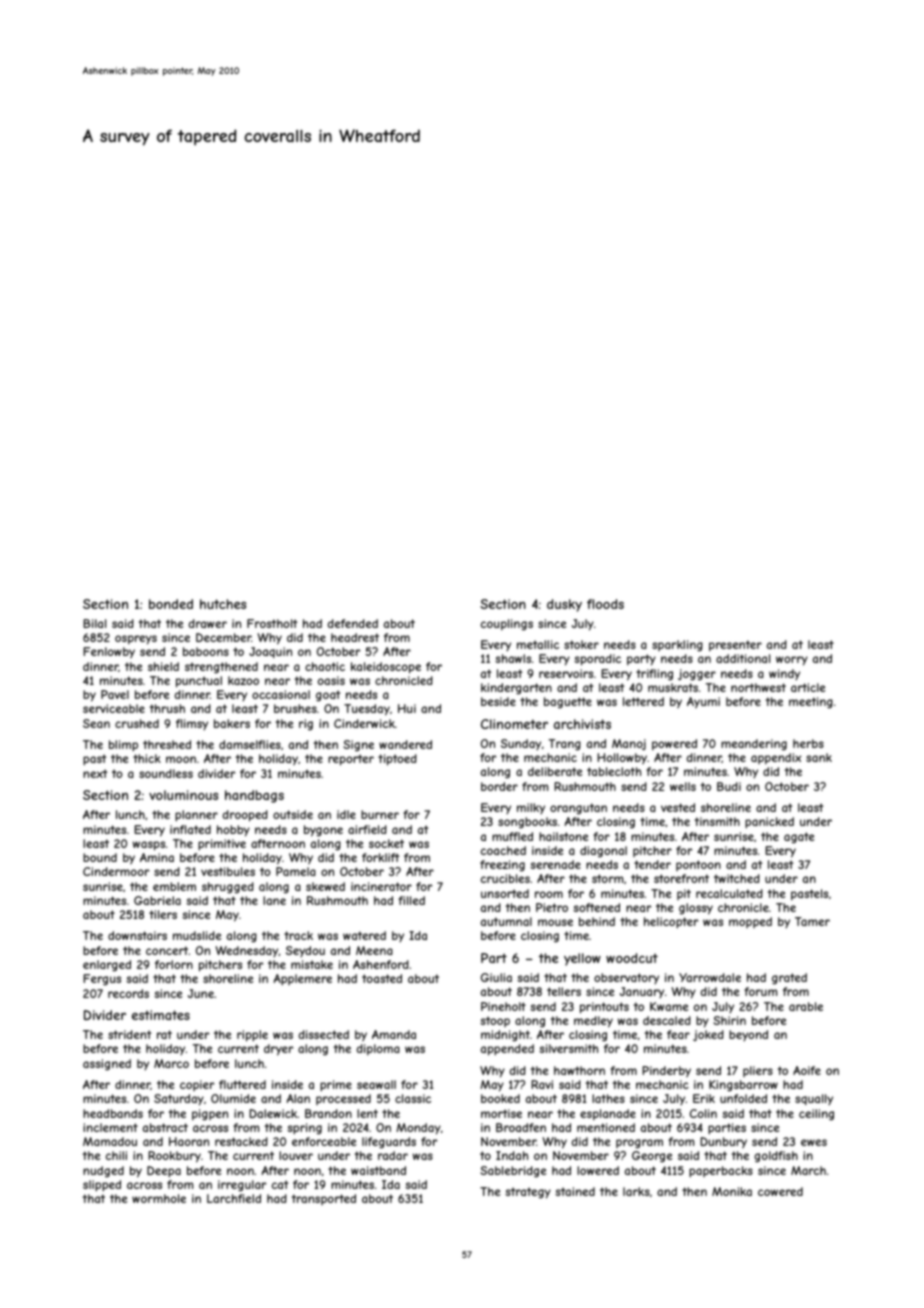 The height and width of the screenshot is (1308, 924). What do you see at coordinates (102, 1186) in the screenshot?
I see `slipped` at bounding box center [102, 1186].
